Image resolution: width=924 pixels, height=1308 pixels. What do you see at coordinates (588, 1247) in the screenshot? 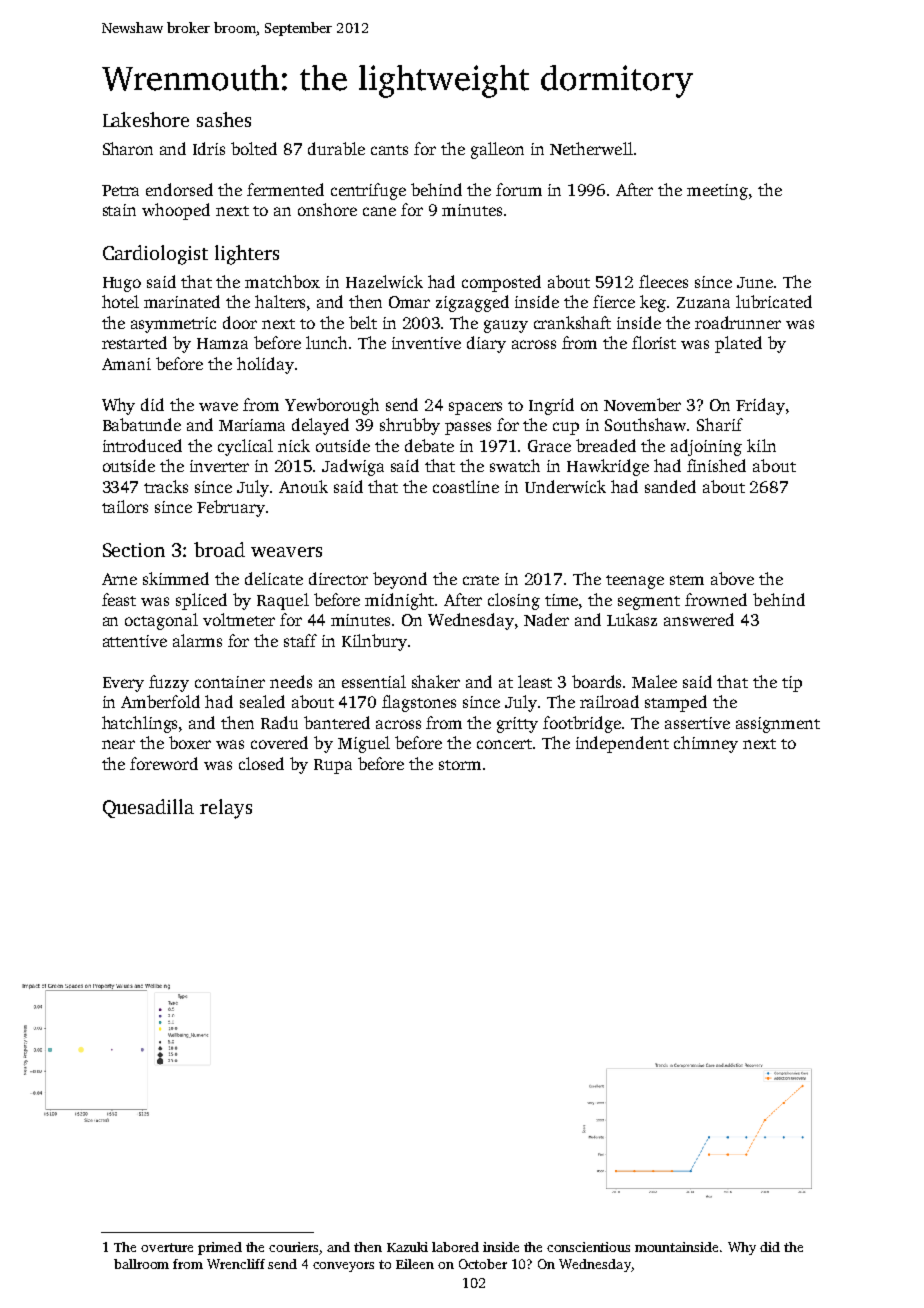
I see `conscientious` at bounding box center [588, 1247].
